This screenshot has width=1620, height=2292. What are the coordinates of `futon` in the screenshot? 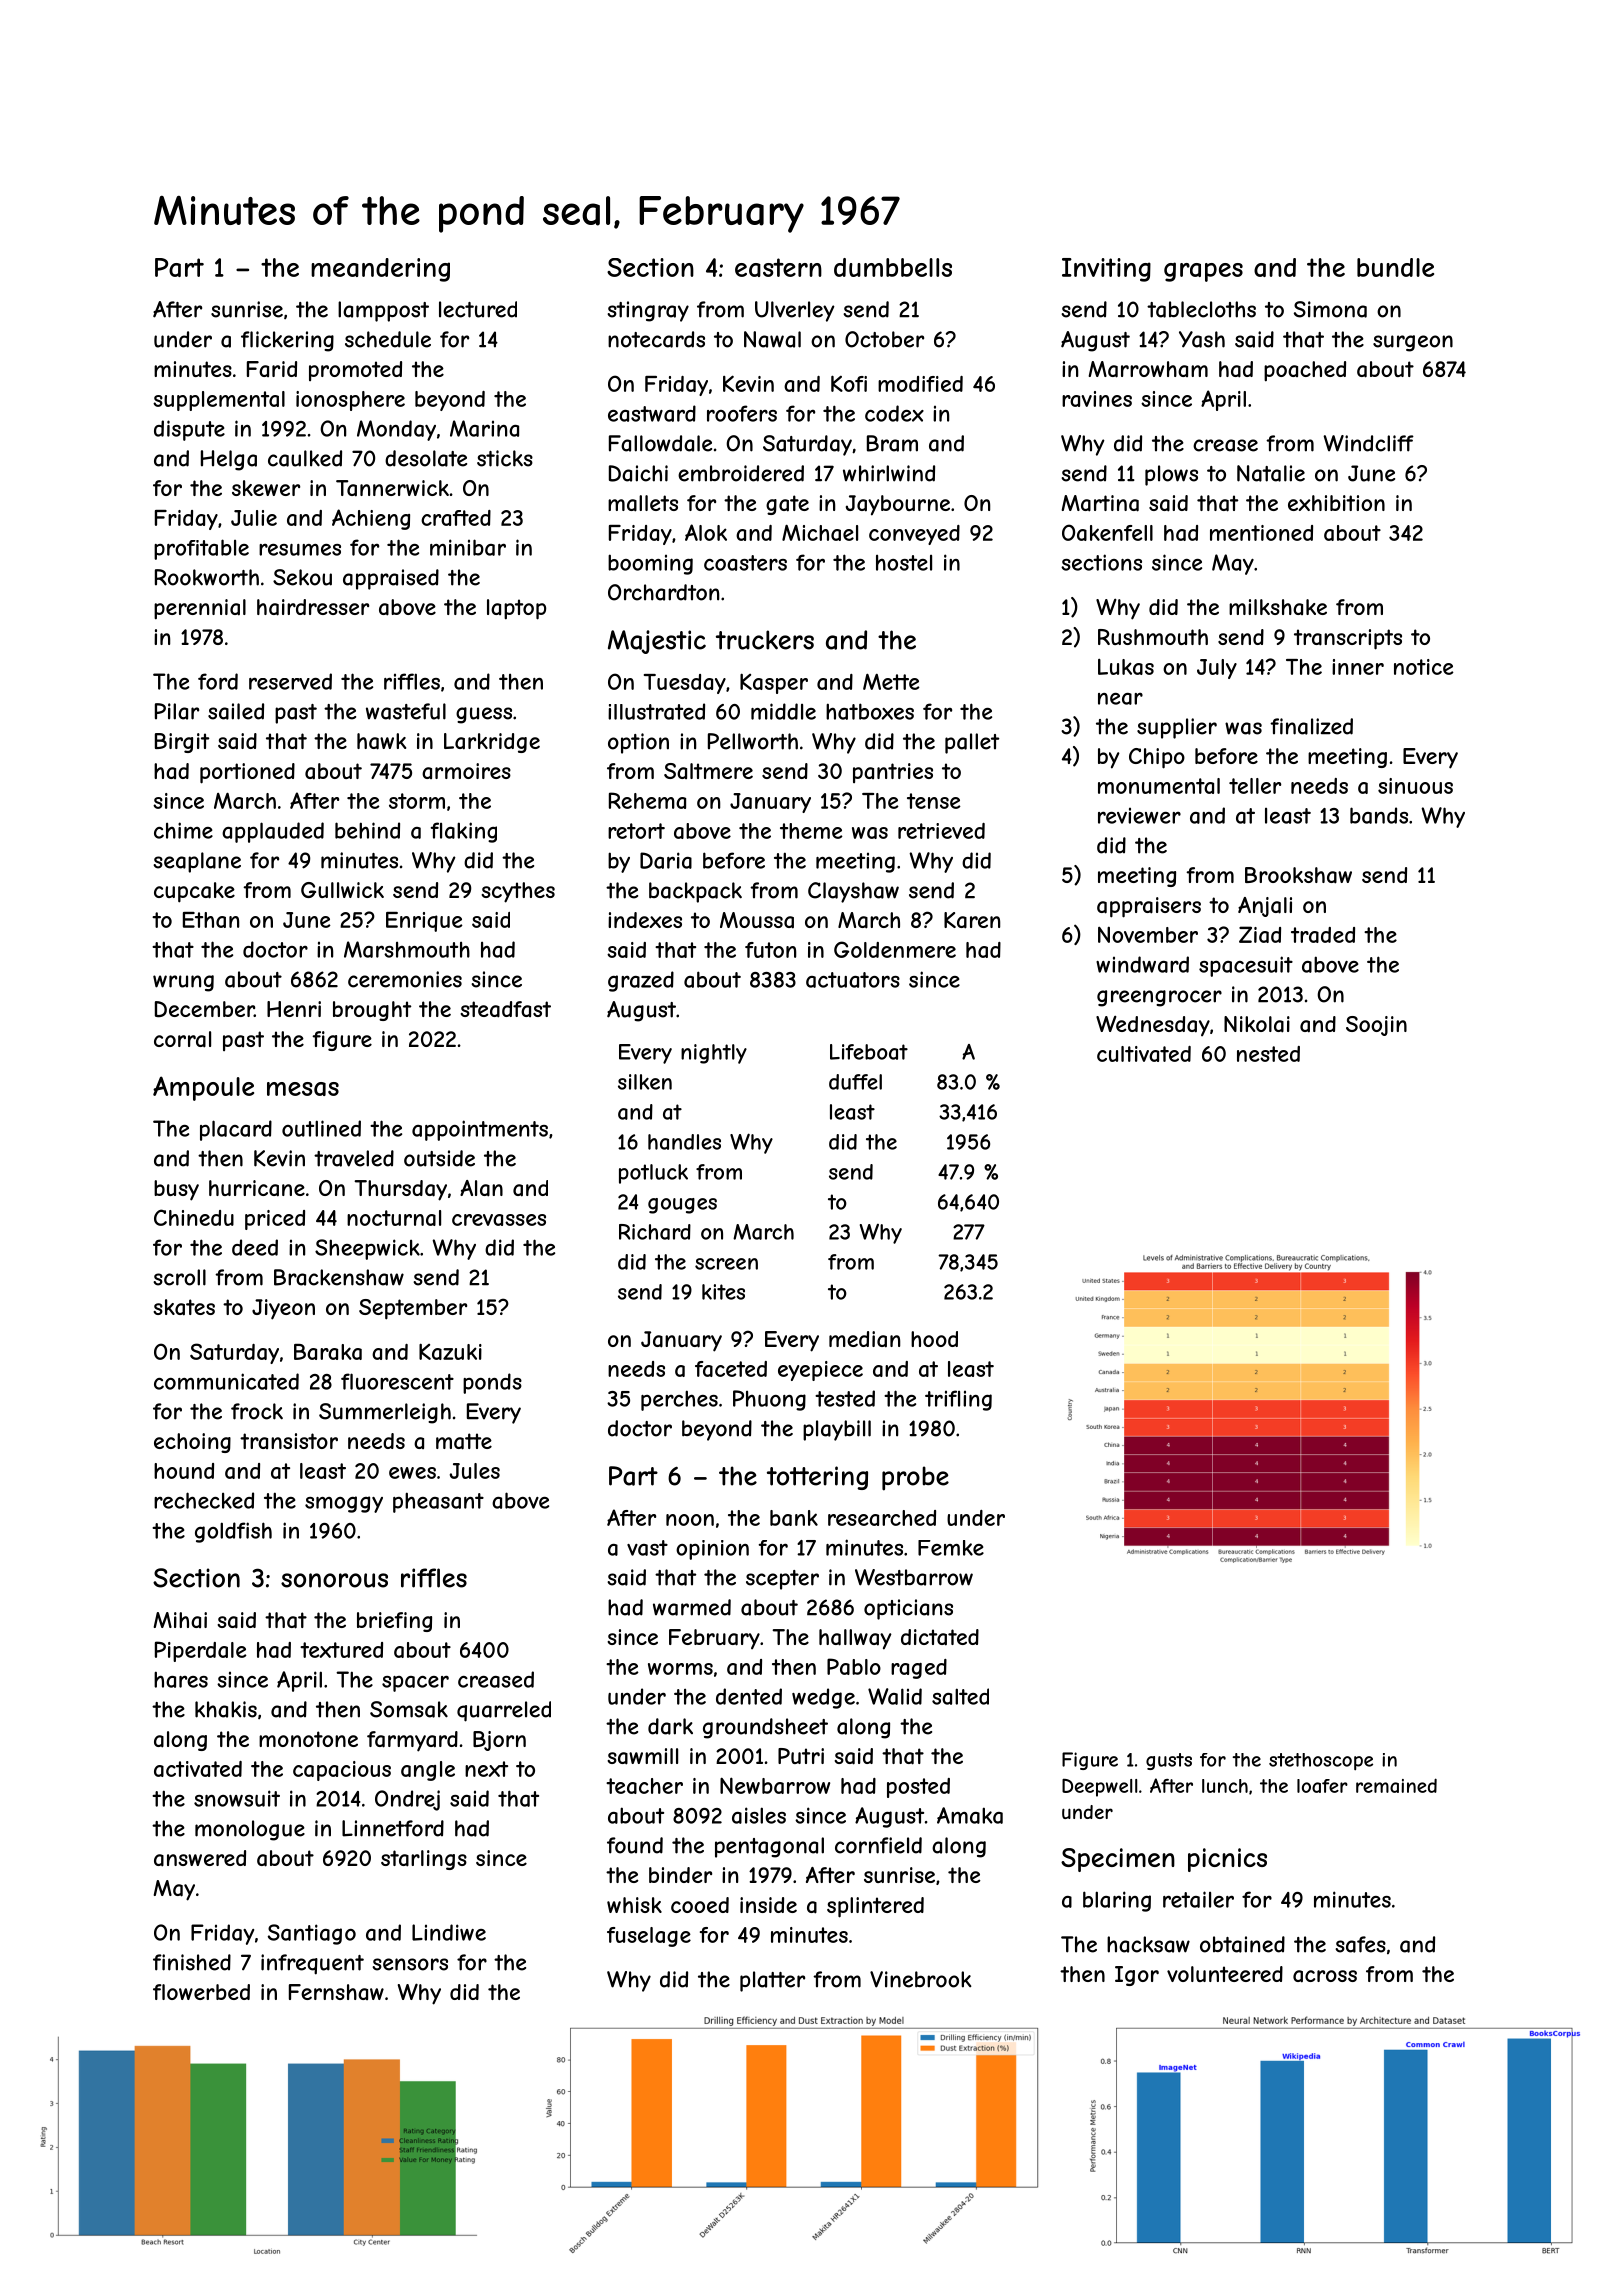 It's located at (770, 950).
